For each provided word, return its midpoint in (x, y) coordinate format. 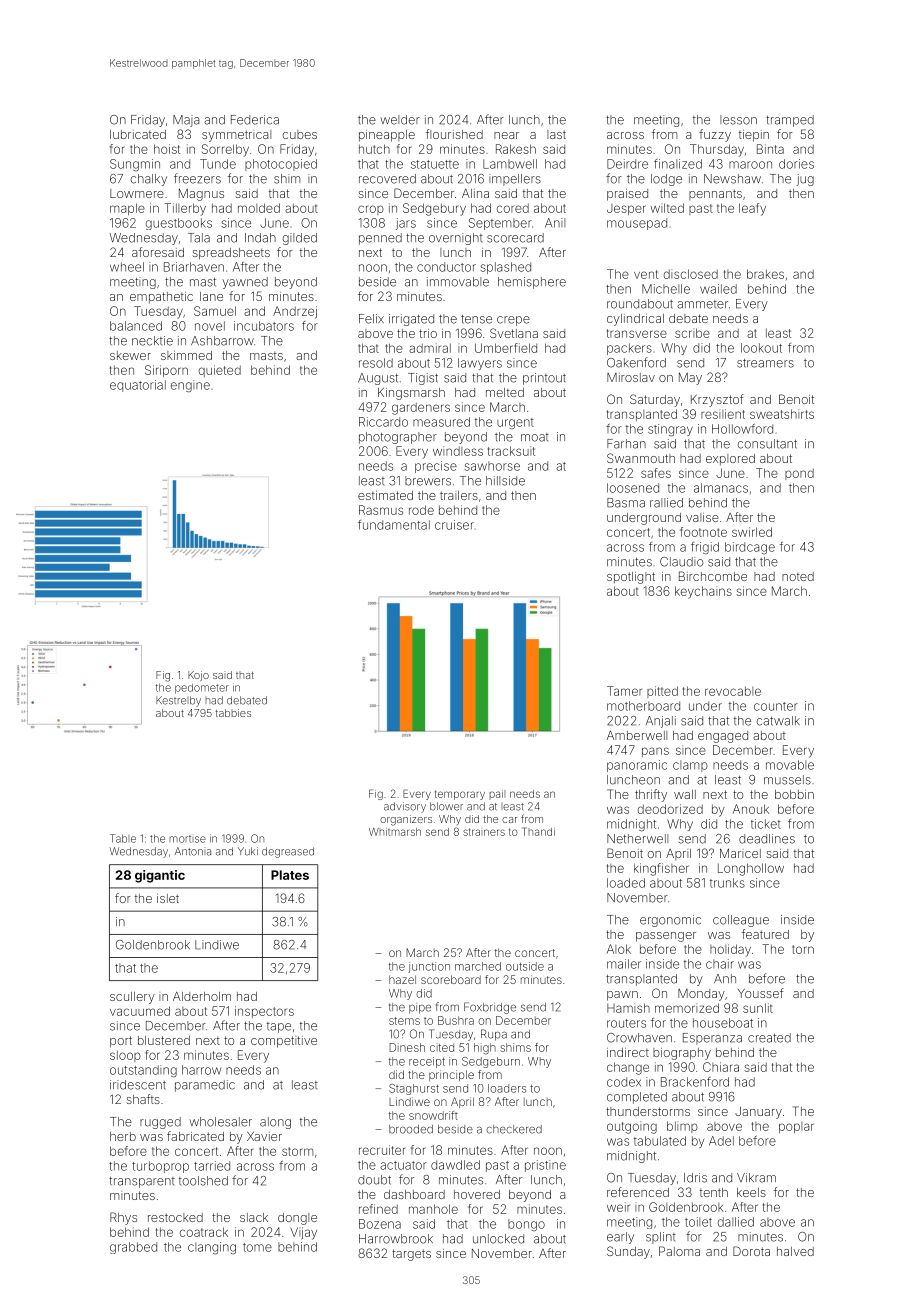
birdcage (750, 548)
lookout (761, 348)
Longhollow (751, 869)
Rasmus (381, 510)
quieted (220, 371)
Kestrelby (178, 701)
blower (446, 806)
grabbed (133, 1248)
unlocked (498, 1239)
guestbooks (179, 224)
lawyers (480, 364)
